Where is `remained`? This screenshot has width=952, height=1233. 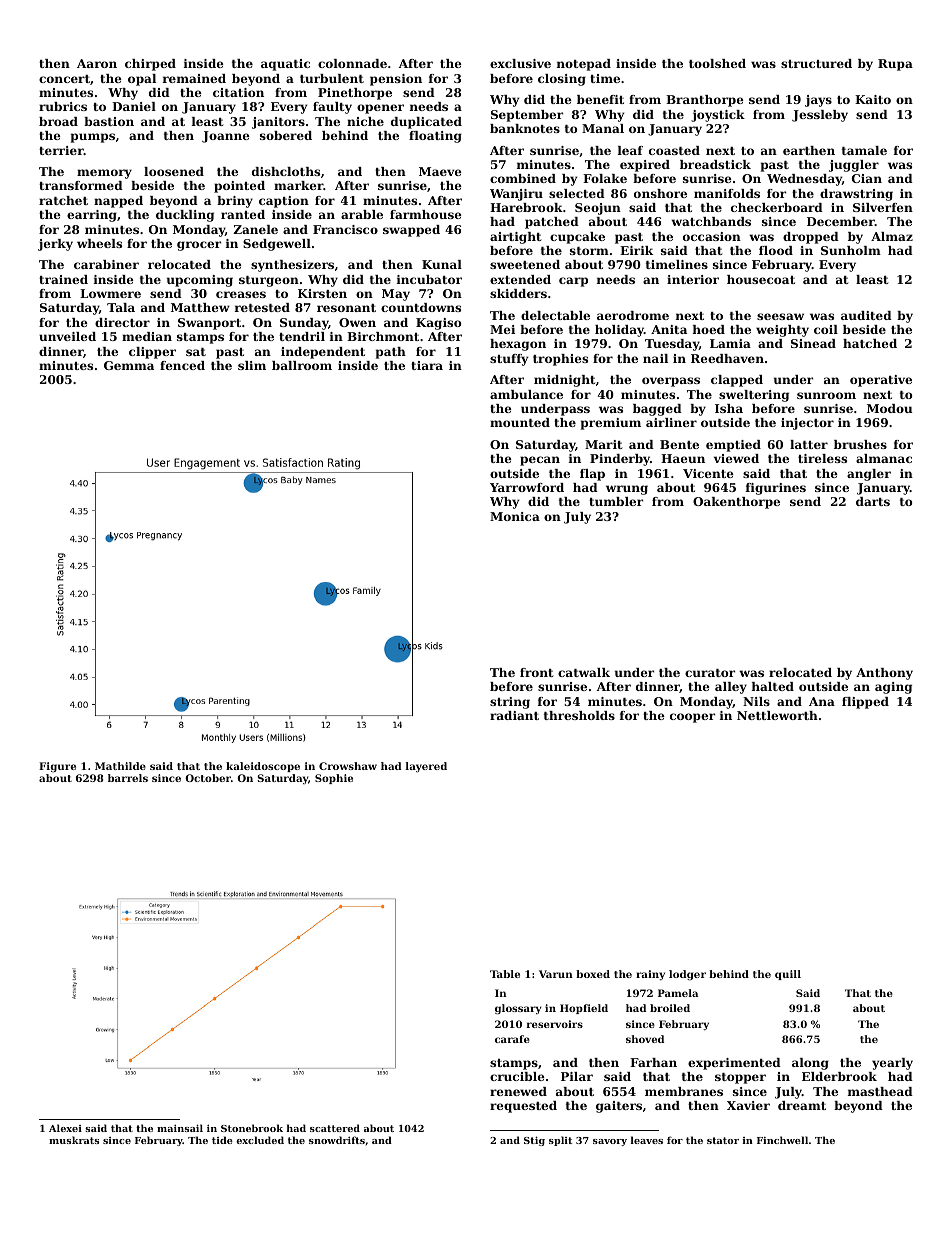 remained is located at coordinates (194, 78).
